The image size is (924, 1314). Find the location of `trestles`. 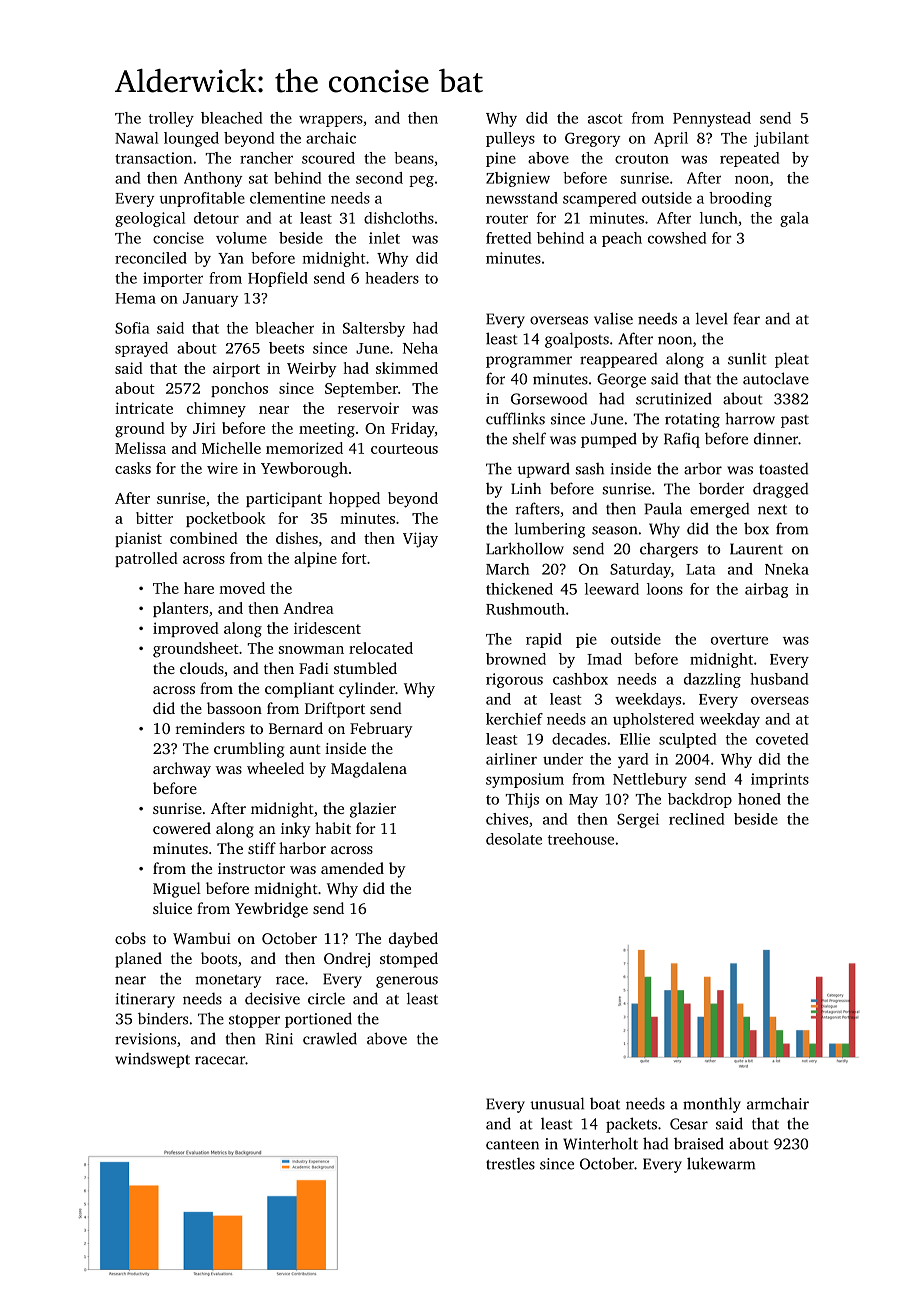

trestles is located at coordinates (510, 1164).
